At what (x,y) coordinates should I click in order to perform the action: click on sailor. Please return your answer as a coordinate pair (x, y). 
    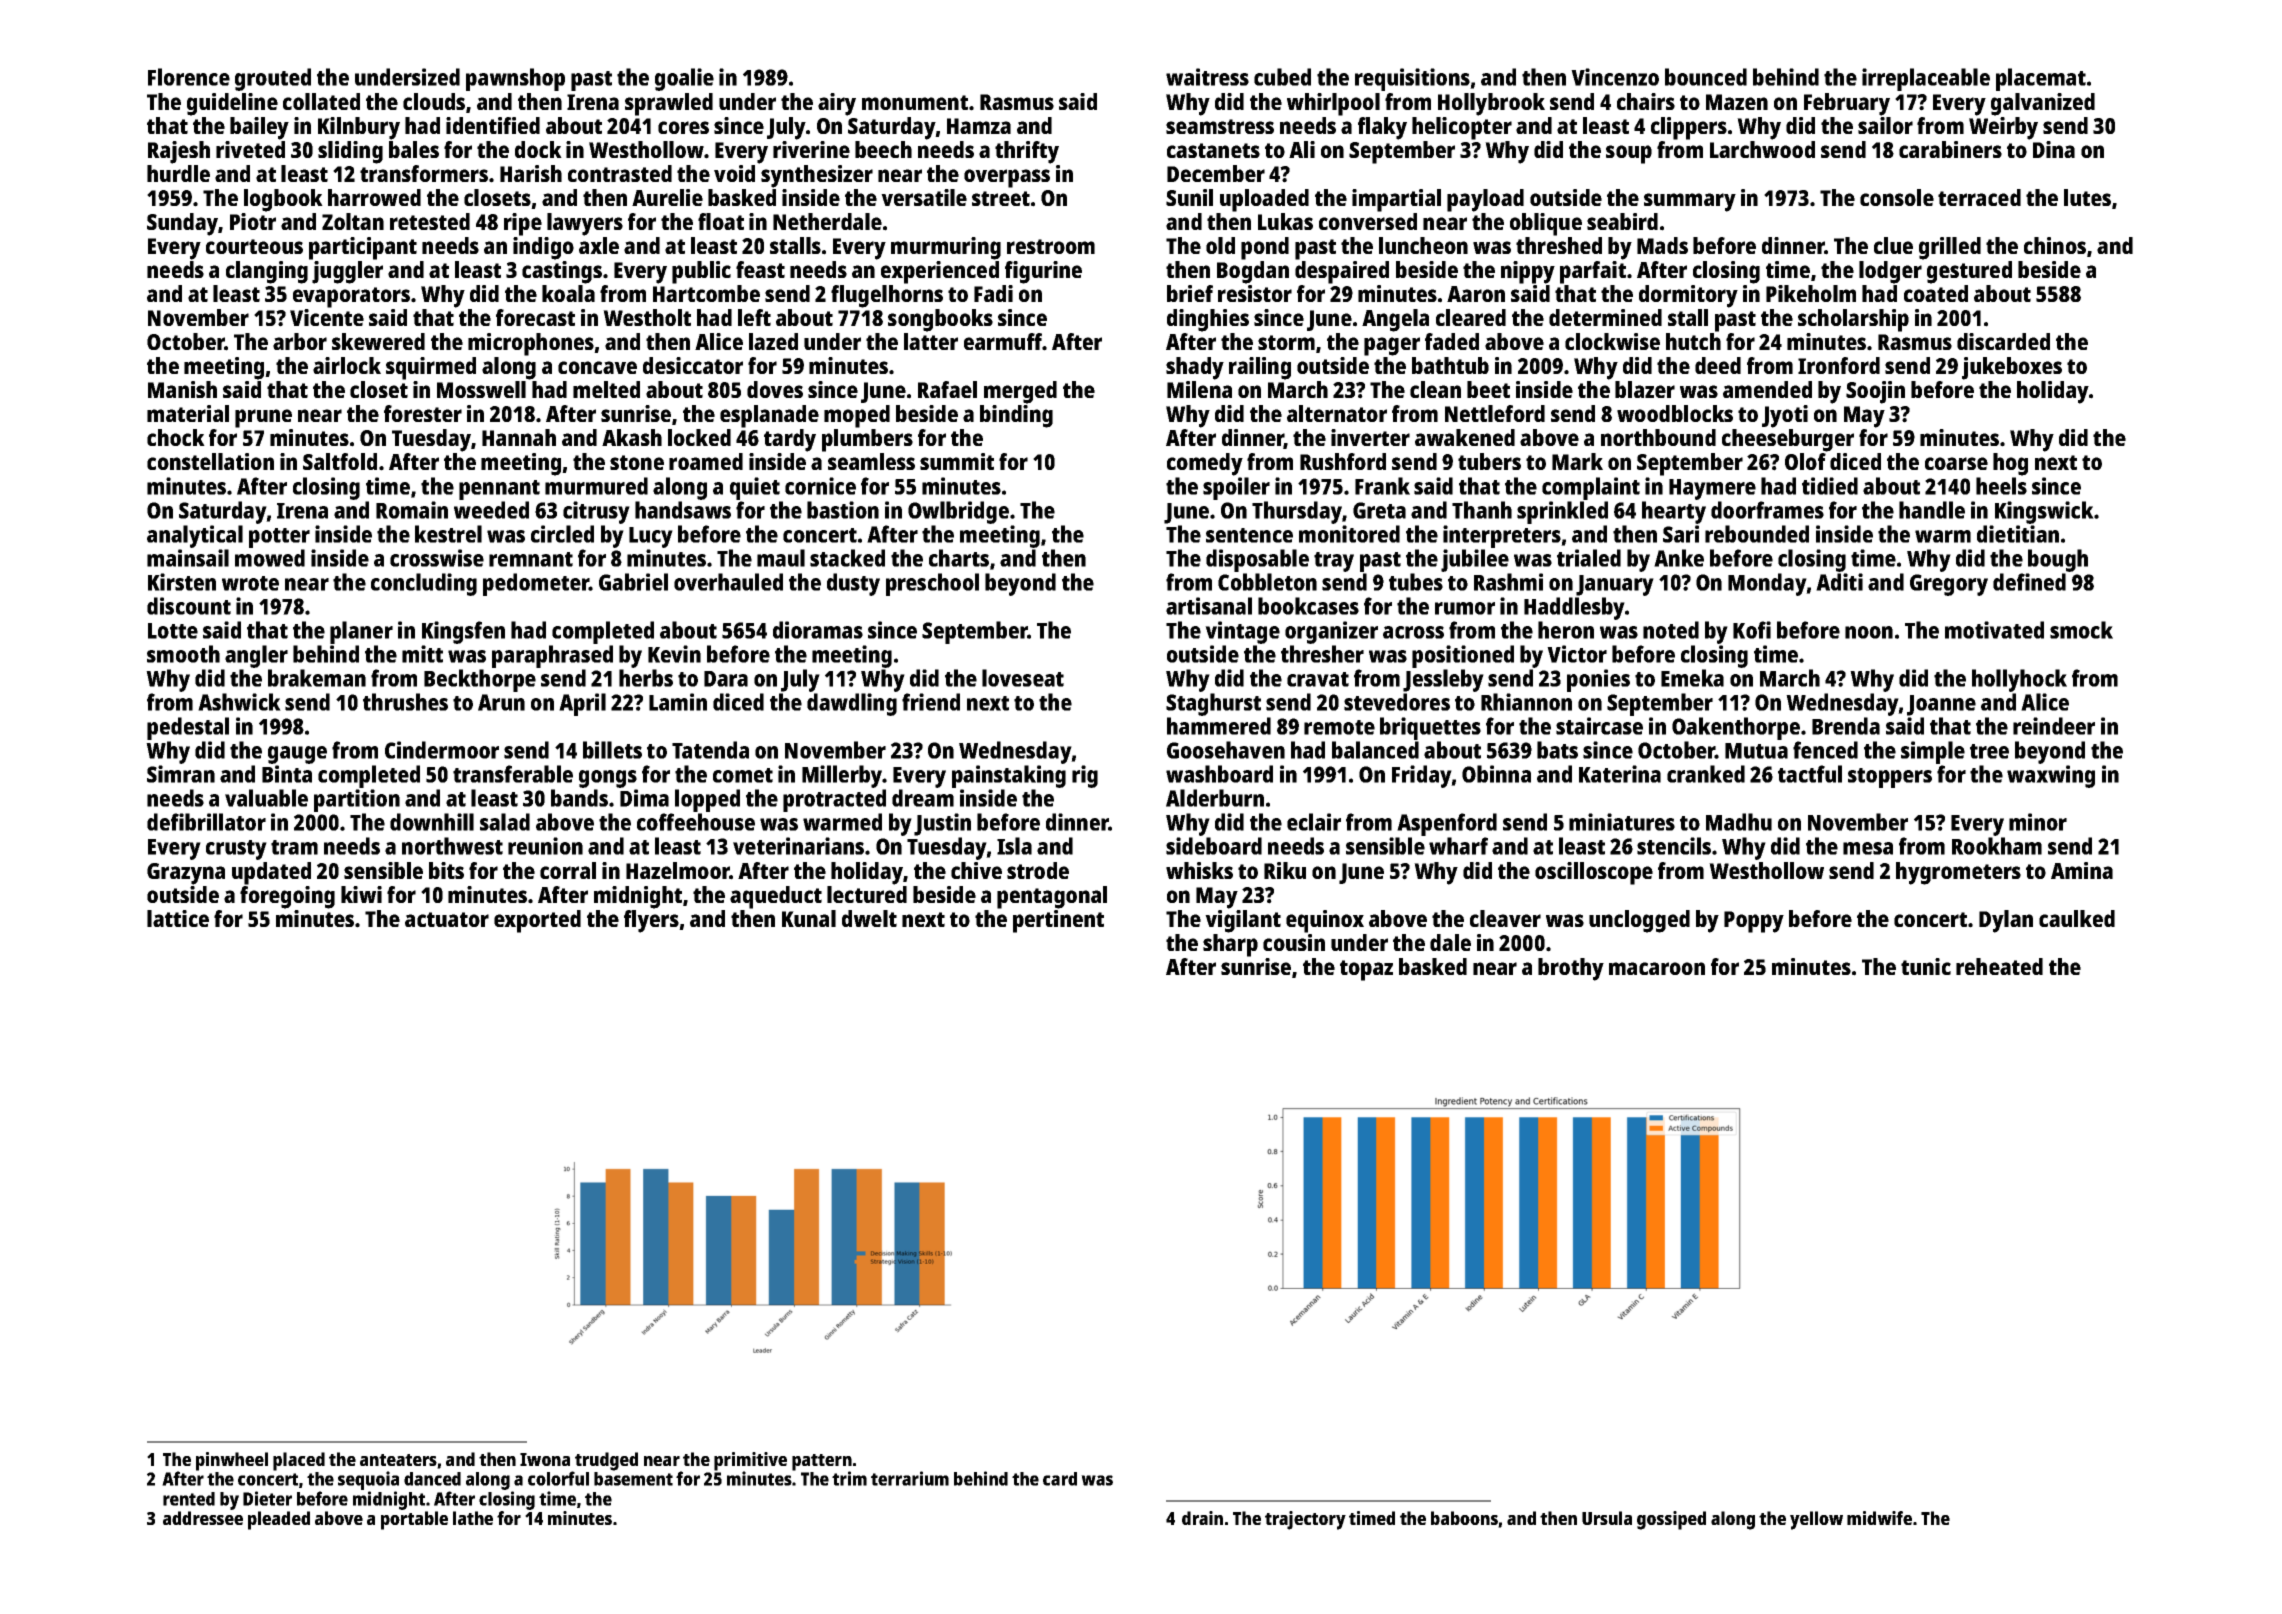
    Looking at the image, I should click on (1885, 125).
